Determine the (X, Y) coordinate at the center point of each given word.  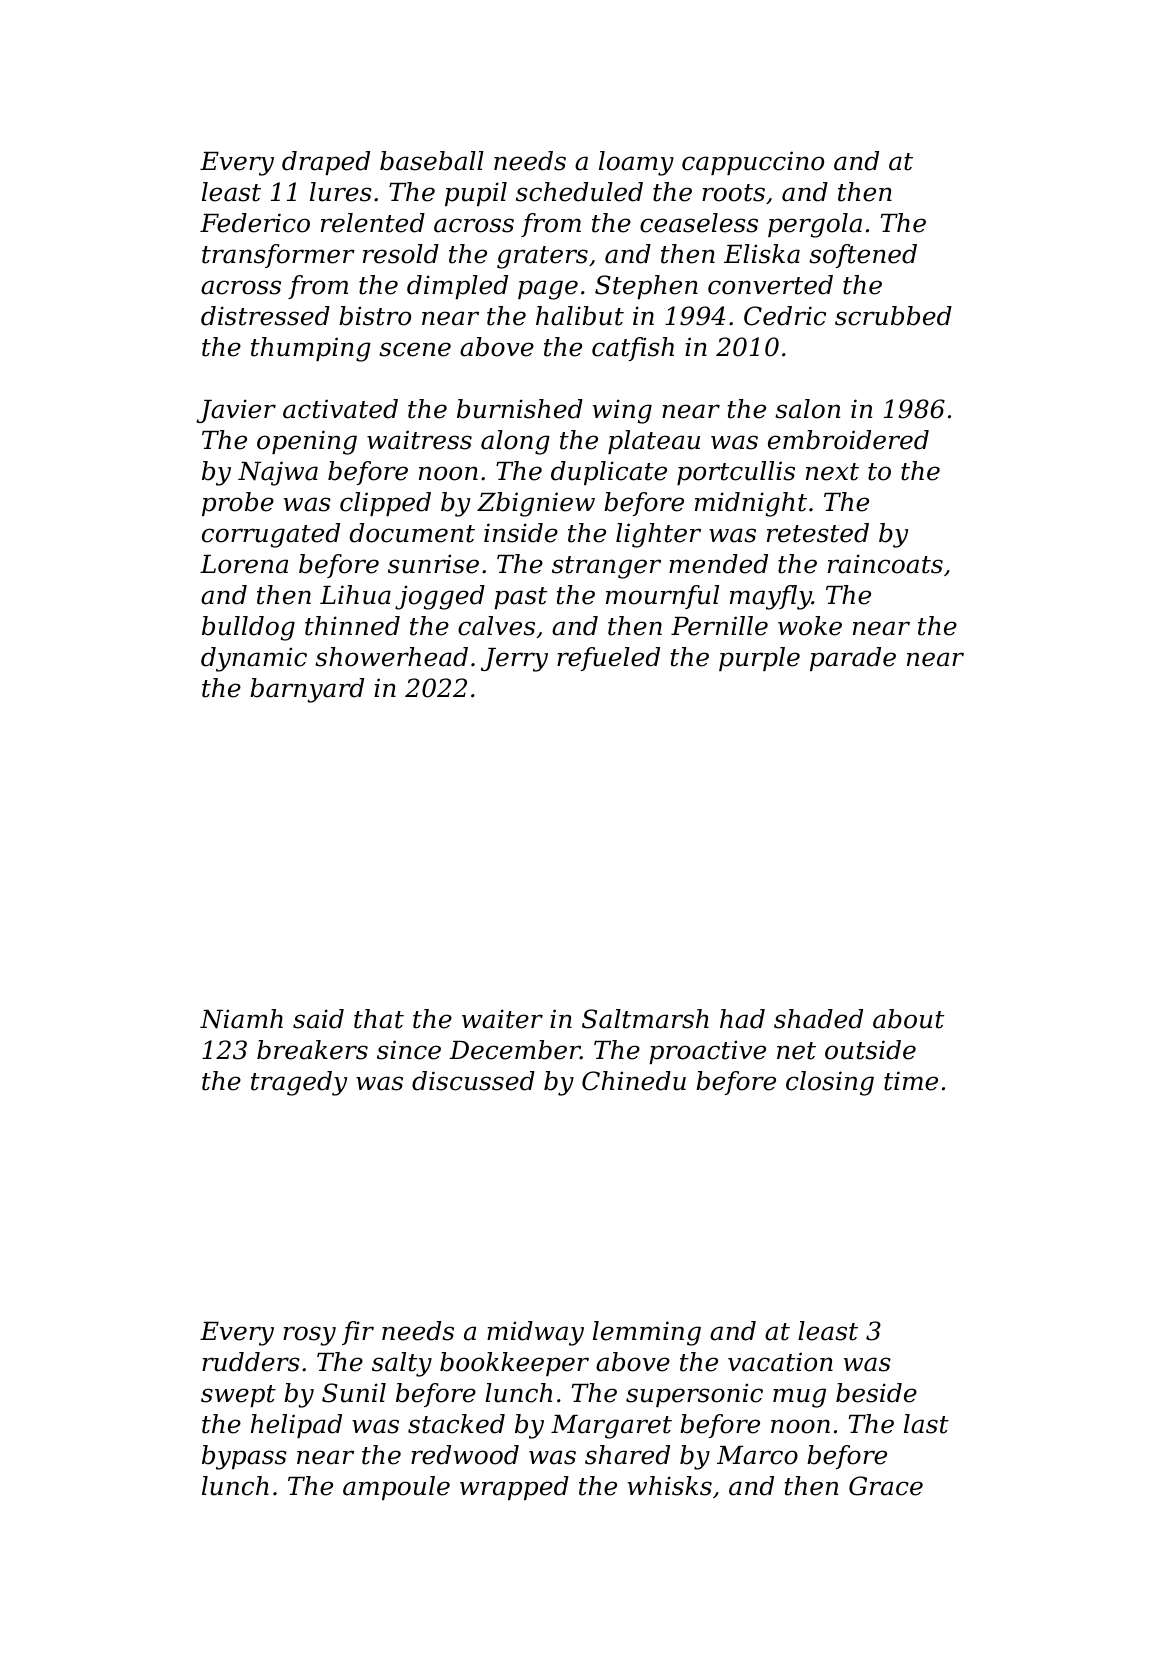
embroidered (848, 440)
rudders (251, 1362)
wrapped (514, 1488)
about (908, 1019)
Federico (255, 223)
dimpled (457, 287)
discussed (473, 1081)
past (520, 598)
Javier (236, 411)
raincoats (885, 564)
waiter (502, 1019)
